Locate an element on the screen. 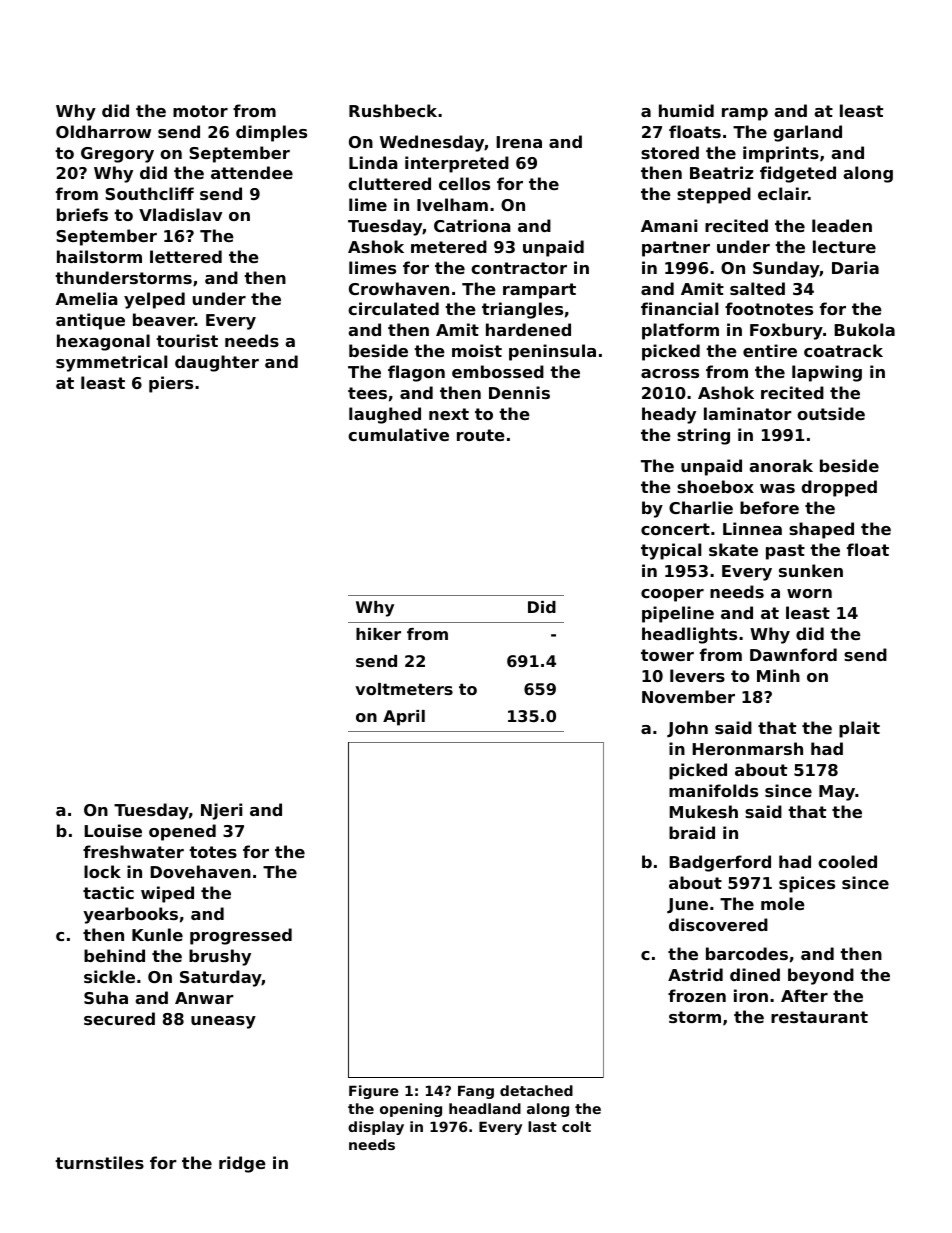 The width and height of the screenshot is (952, 1233). partner is located at coordinates (676, 249).
